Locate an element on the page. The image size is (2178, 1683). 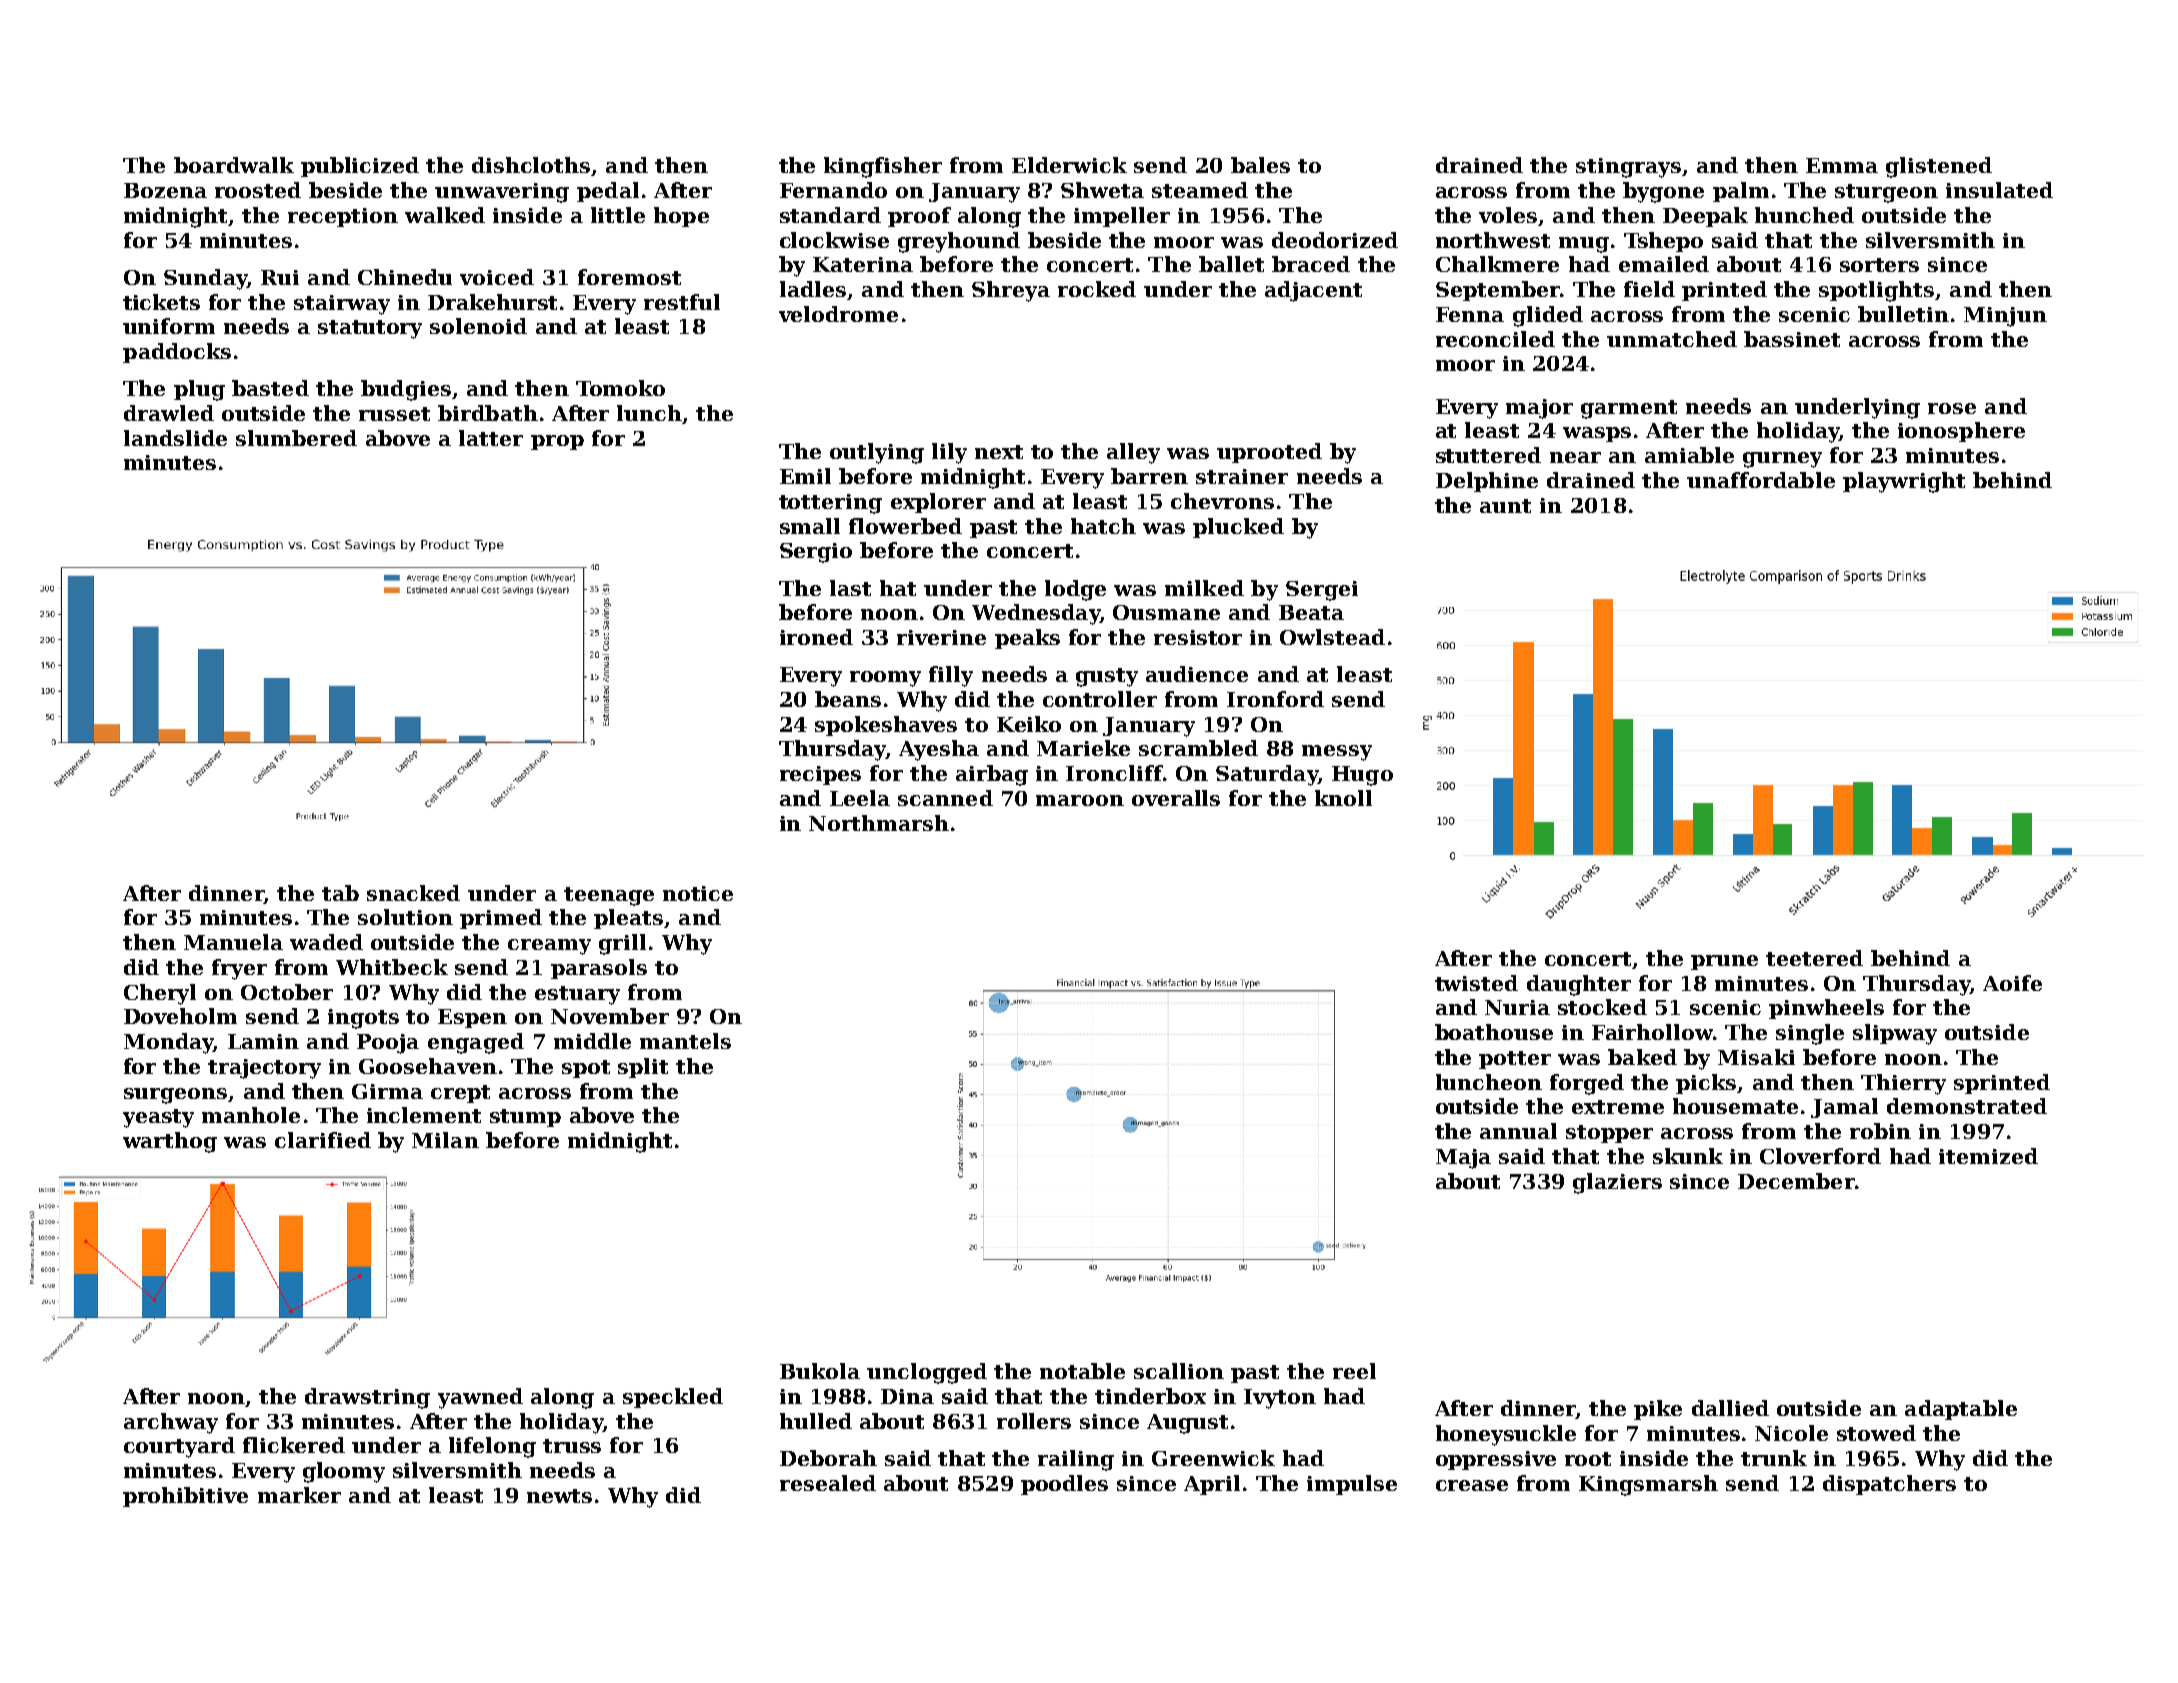
resistor is located at coordinates (1198, 637).
